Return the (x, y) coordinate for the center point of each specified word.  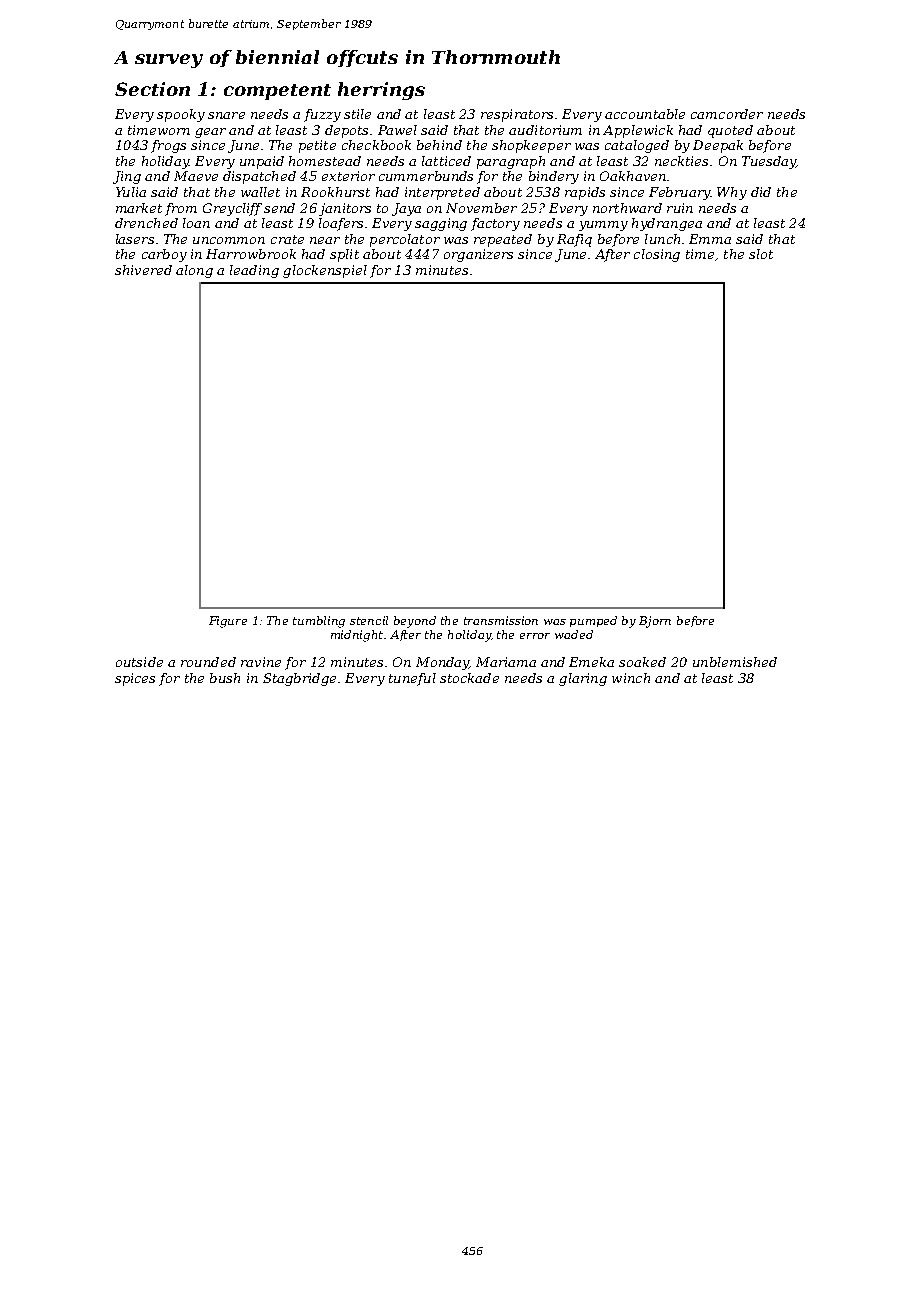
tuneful (412, 679)
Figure (228, 622)
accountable (645, 114)
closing (657, 255)
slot (761, 254)
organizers (478, 255)
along (194, 271)
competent (277, 92)
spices (135, 679)
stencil (369, 620)
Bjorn (655, 622)
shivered (143, 270)
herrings (381, 91)
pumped (593, 621)
